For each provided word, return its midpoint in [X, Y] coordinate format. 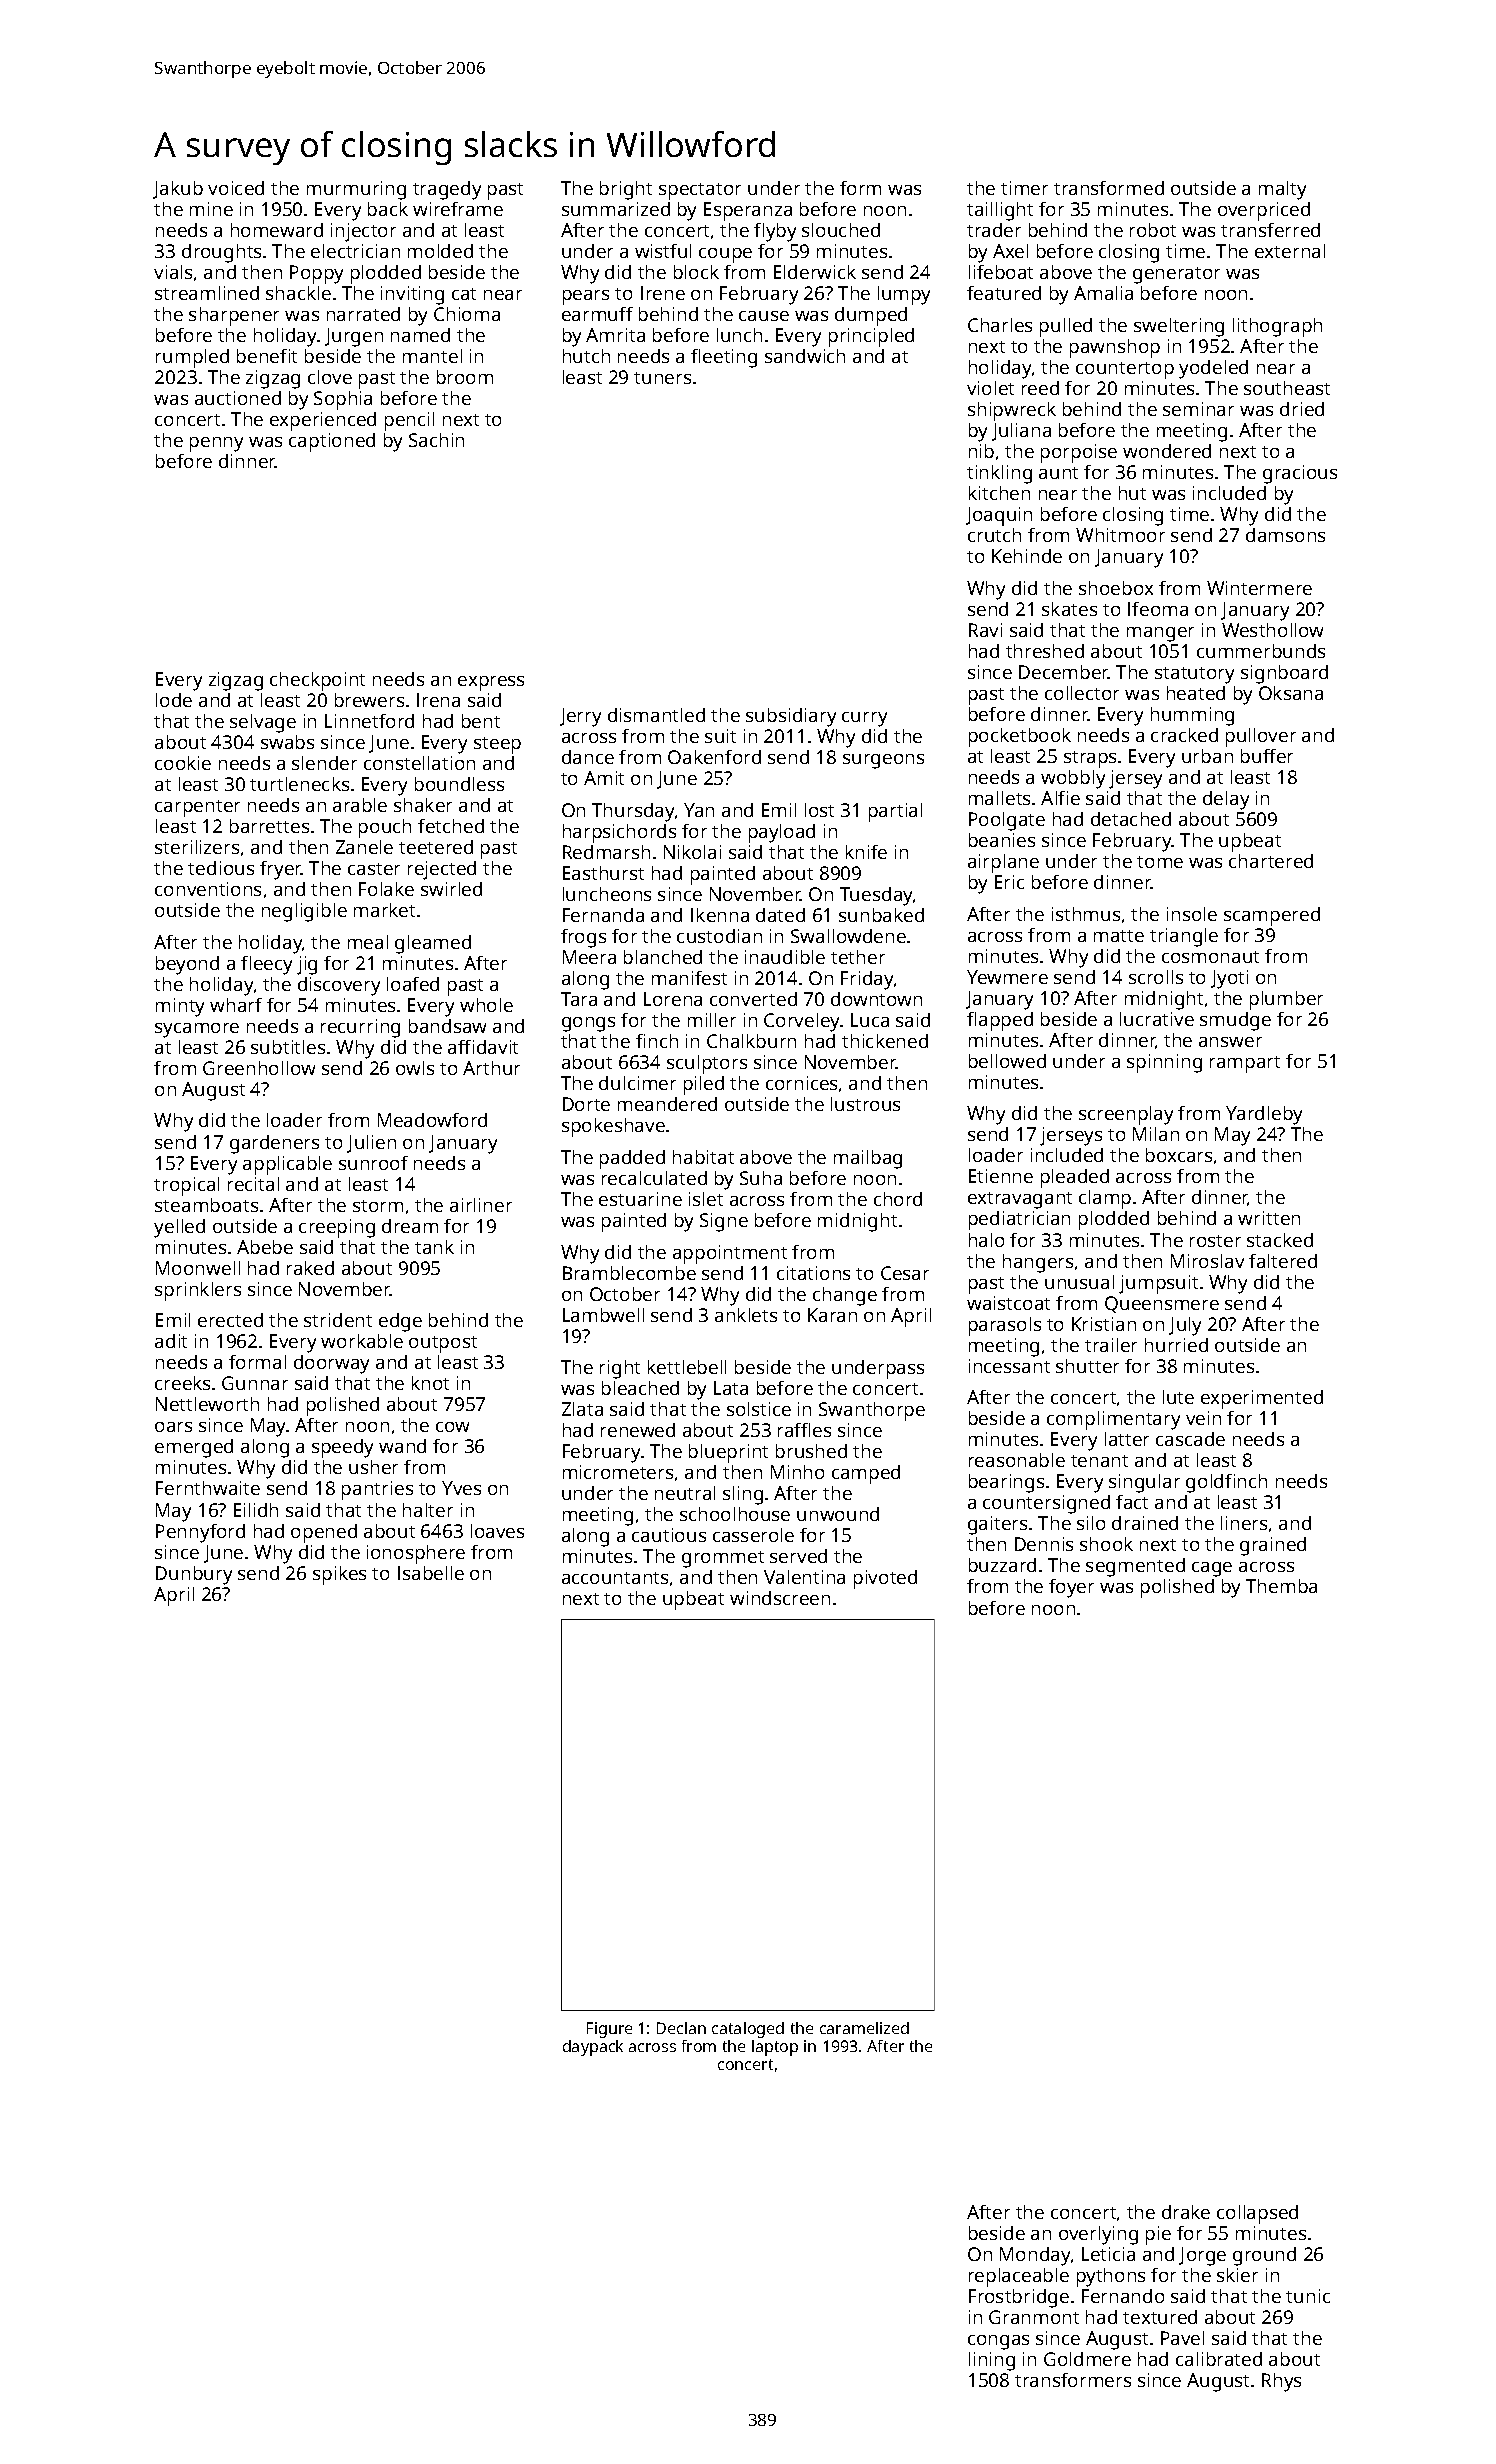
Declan [681, 2028]
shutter [1087, 1366]
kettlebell [687, 1367]
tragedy [447, 190]
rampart [1245, 1064]
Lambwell [603, 1315]
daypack [593, 2048]
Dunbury [194, 1575]
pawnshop [1115, 348]
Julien [371, 1144]
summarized [616, 209]
